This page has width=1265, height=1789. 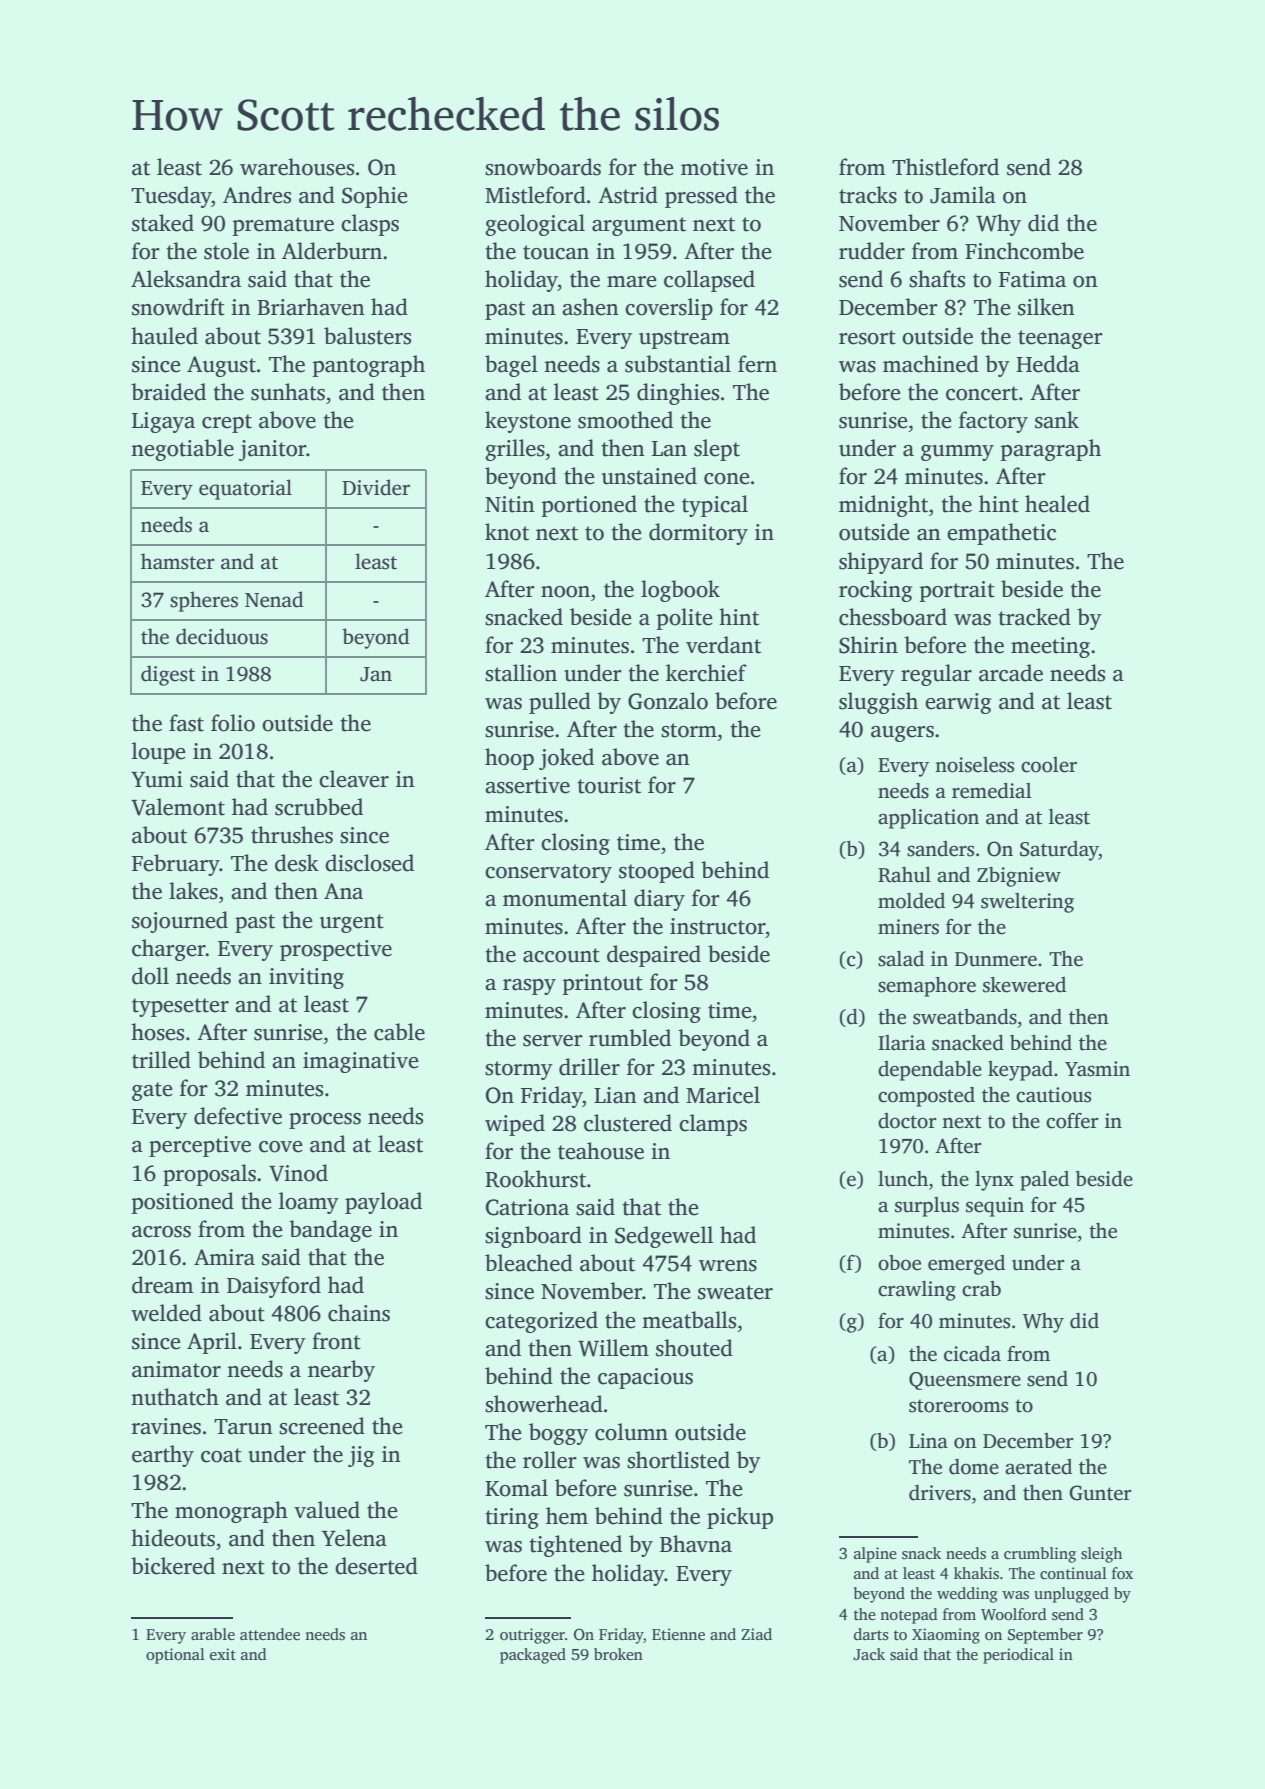 I want to click on coffer, so click(x=1072, y=1121).
